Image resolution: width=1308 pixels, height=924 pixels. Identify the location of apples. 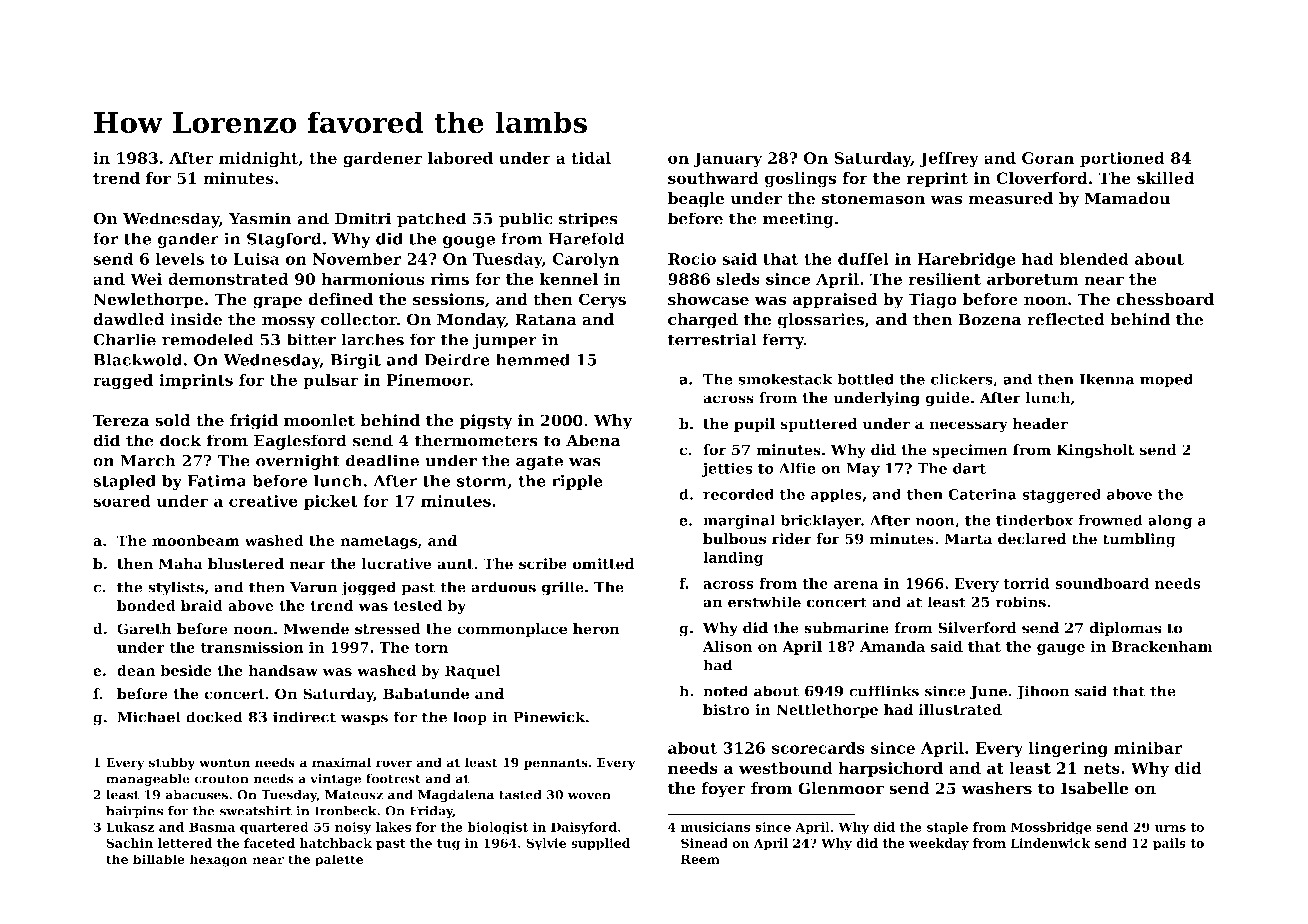
(836, 495).
